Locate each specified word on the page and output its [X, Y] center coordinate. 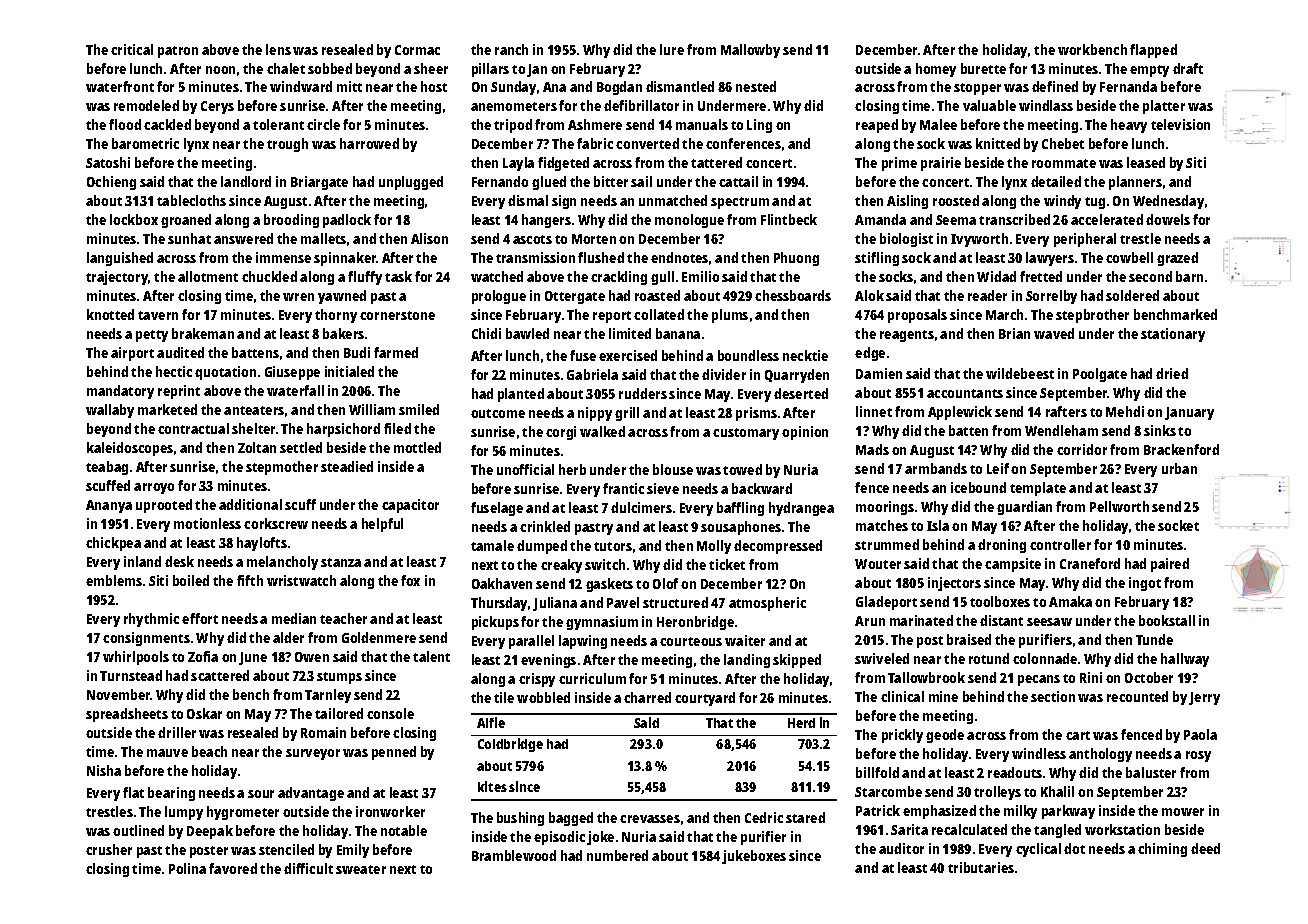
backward [762, 488]
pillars [490, 70]
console [390, 713]
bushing [520, 819]
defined [1055, 86]
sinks [1160, 430]
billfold [877, 772]
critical [132, 49]
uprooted [164, 506]
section [1053, 696]
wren [298, 297]
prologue [499, 297]
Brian [1014, 333]
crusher [109, 849]
